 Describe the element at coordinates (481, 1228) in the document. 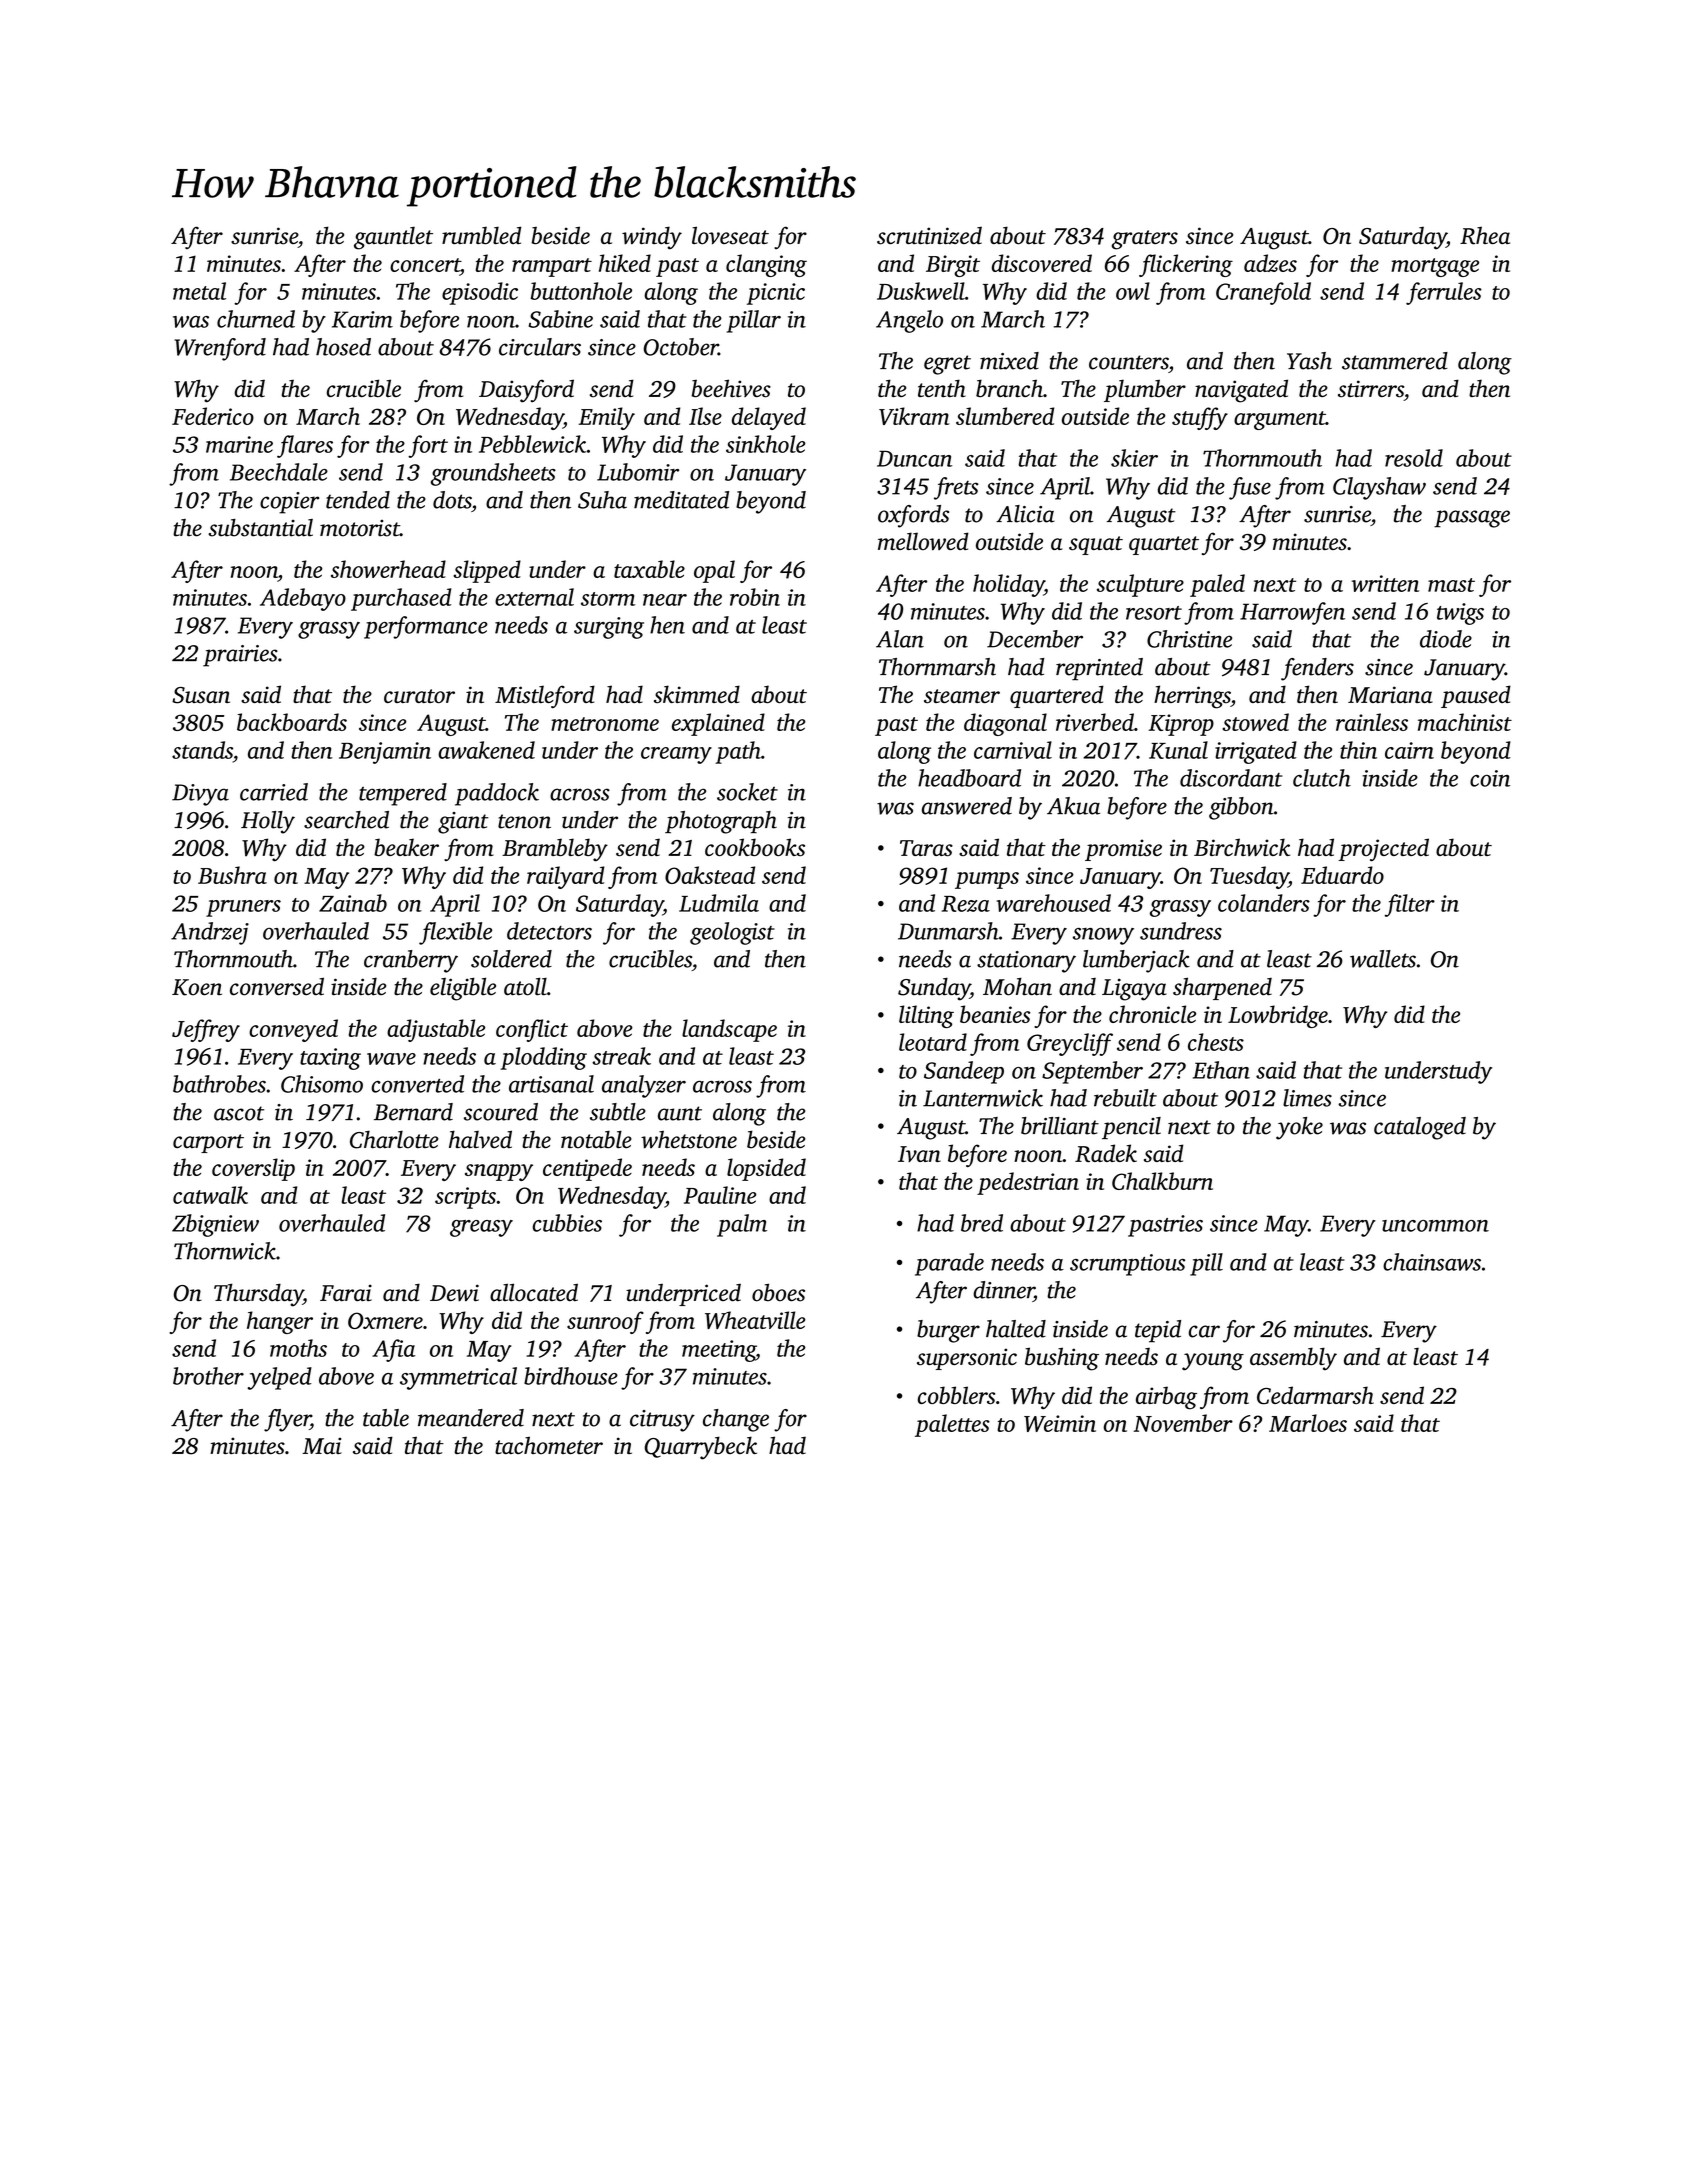

I see `greasy` at that location.
